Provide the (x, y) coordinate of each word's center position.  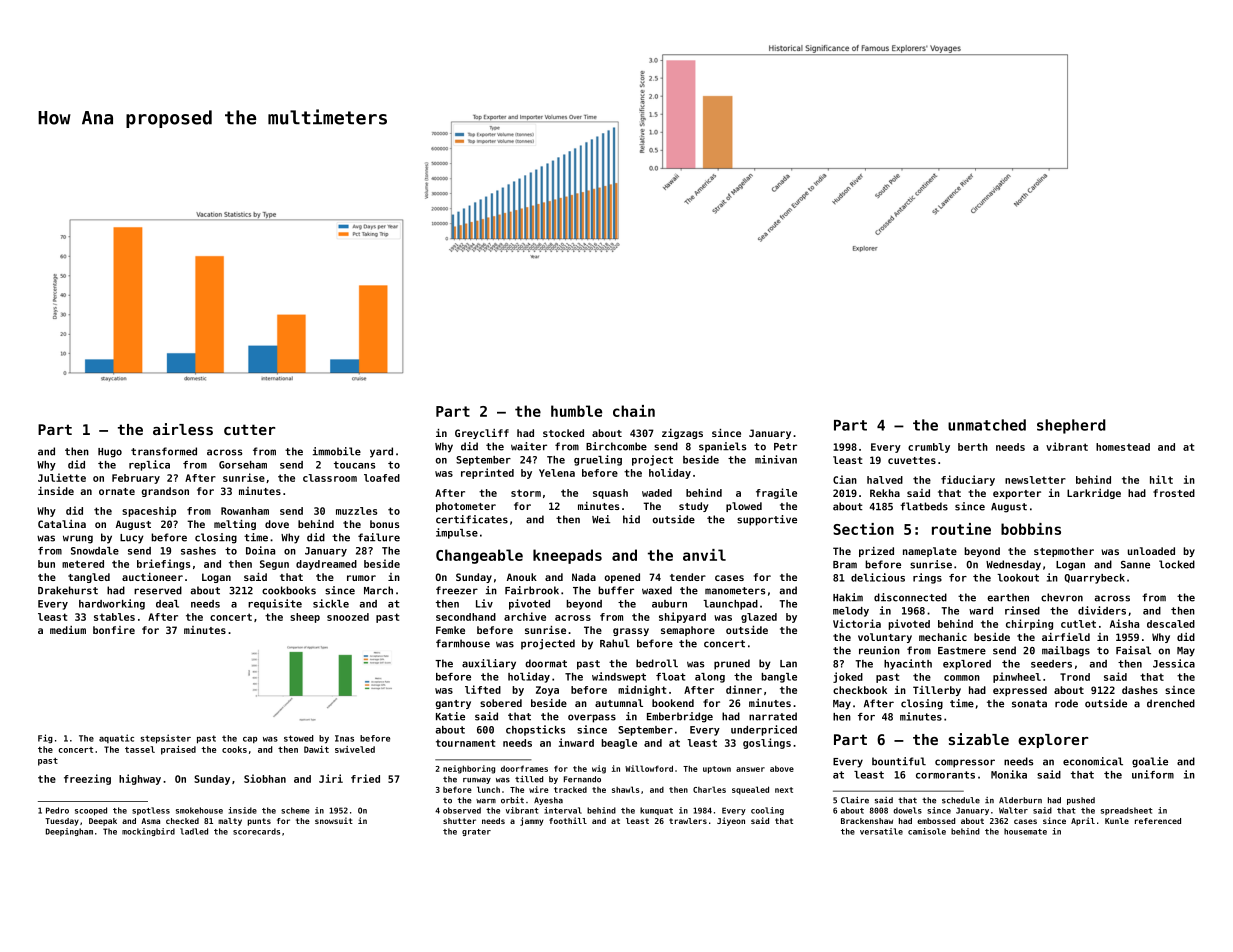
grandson (165, 492)
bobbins (1031, 529)
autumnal (619, 703)
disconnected (910, 597)
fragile (776, 493)
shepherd (1071, 426)
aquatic (116, 738)
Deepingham (69, 832)
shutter (459, 821)
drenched (1171, 703)
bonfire (114, 630)
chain (634, 411)
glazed (759, 618)
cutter (249, 429)
